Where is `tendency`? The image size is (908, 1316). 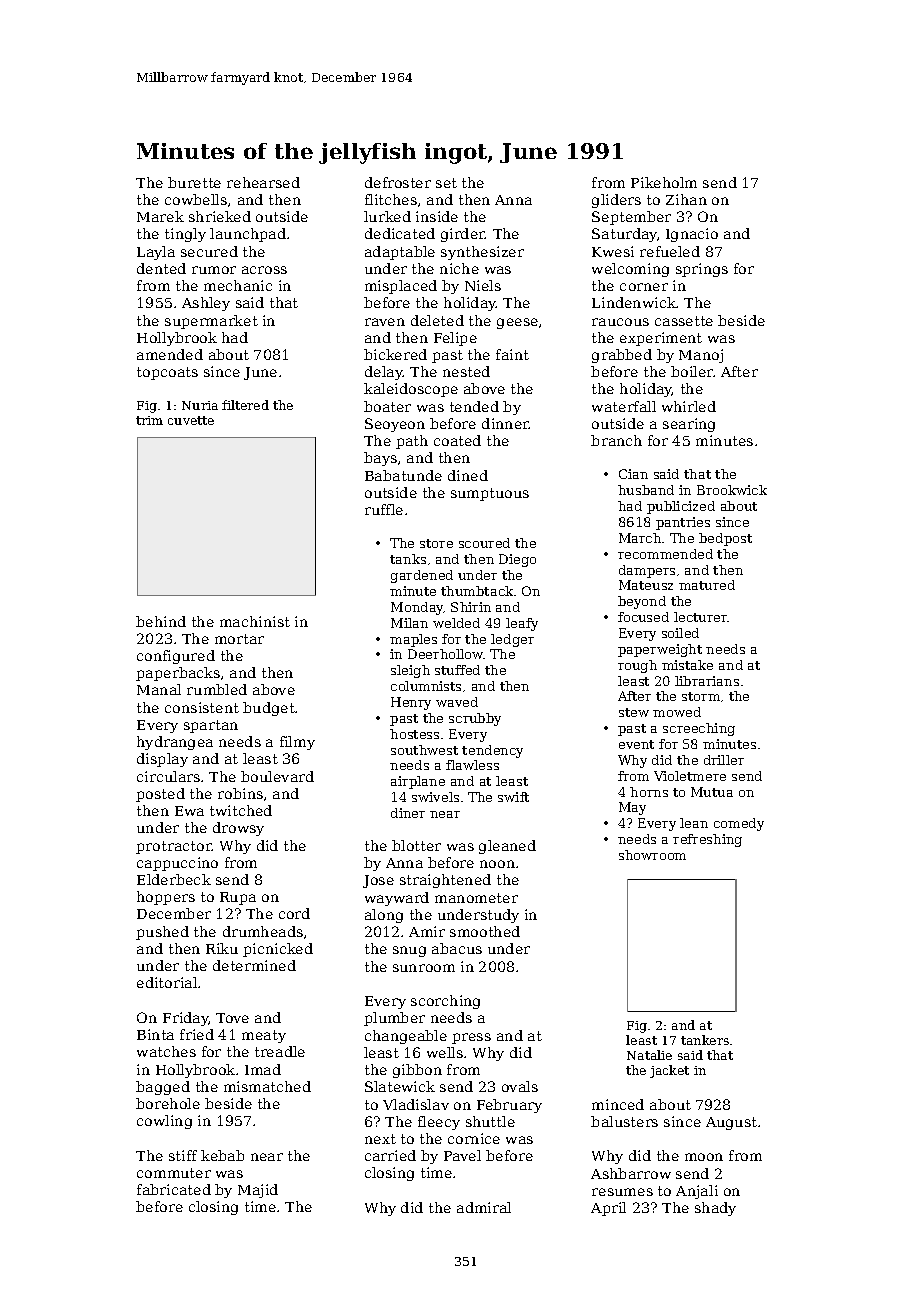 tendency is located at coordinates (492, 751).
